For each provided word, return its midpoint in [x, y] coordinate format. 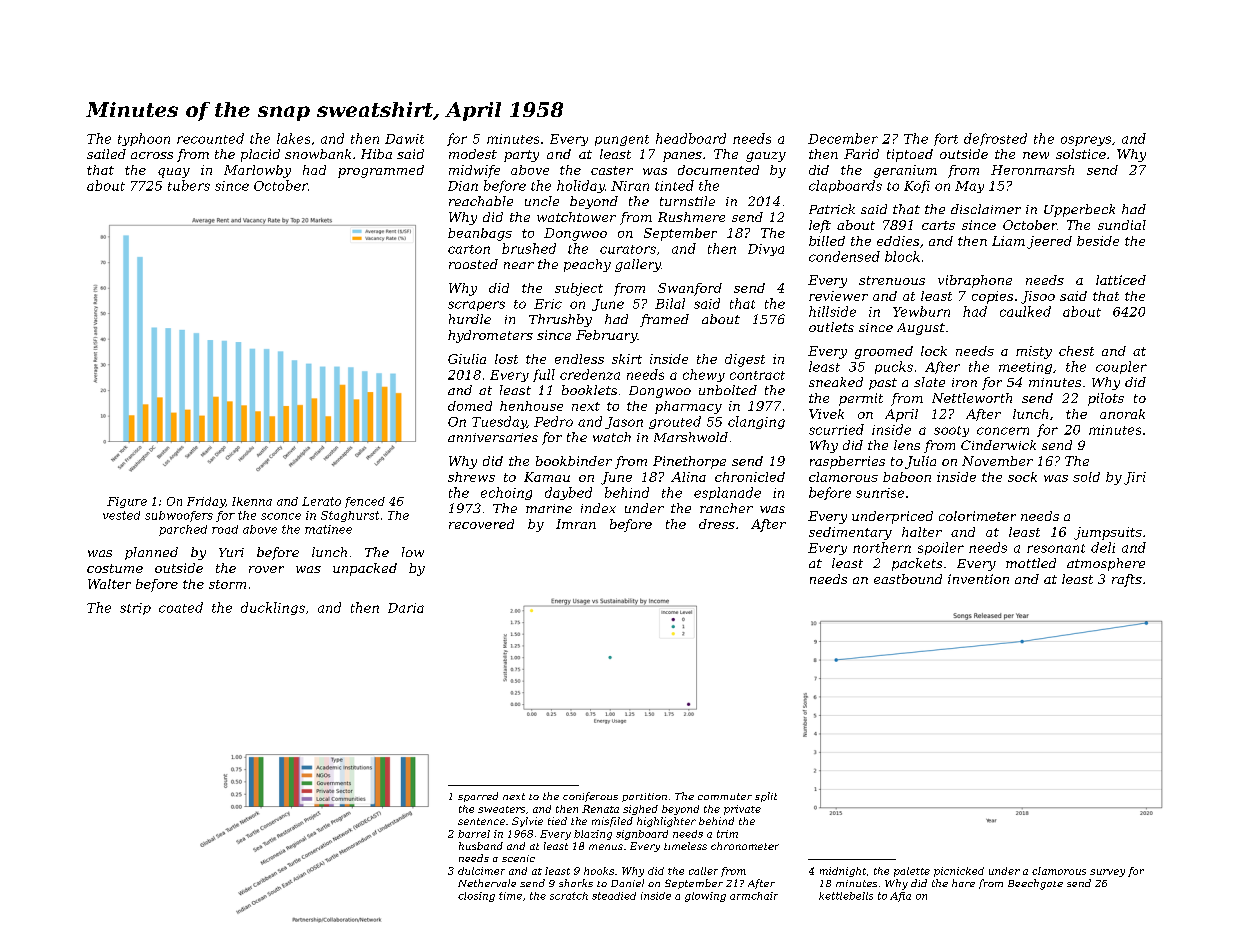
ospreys [1086, 141]
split [766, 797]
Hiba [376, 154]
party [521, 156]
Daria [406, 608]
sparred [478, 797]
